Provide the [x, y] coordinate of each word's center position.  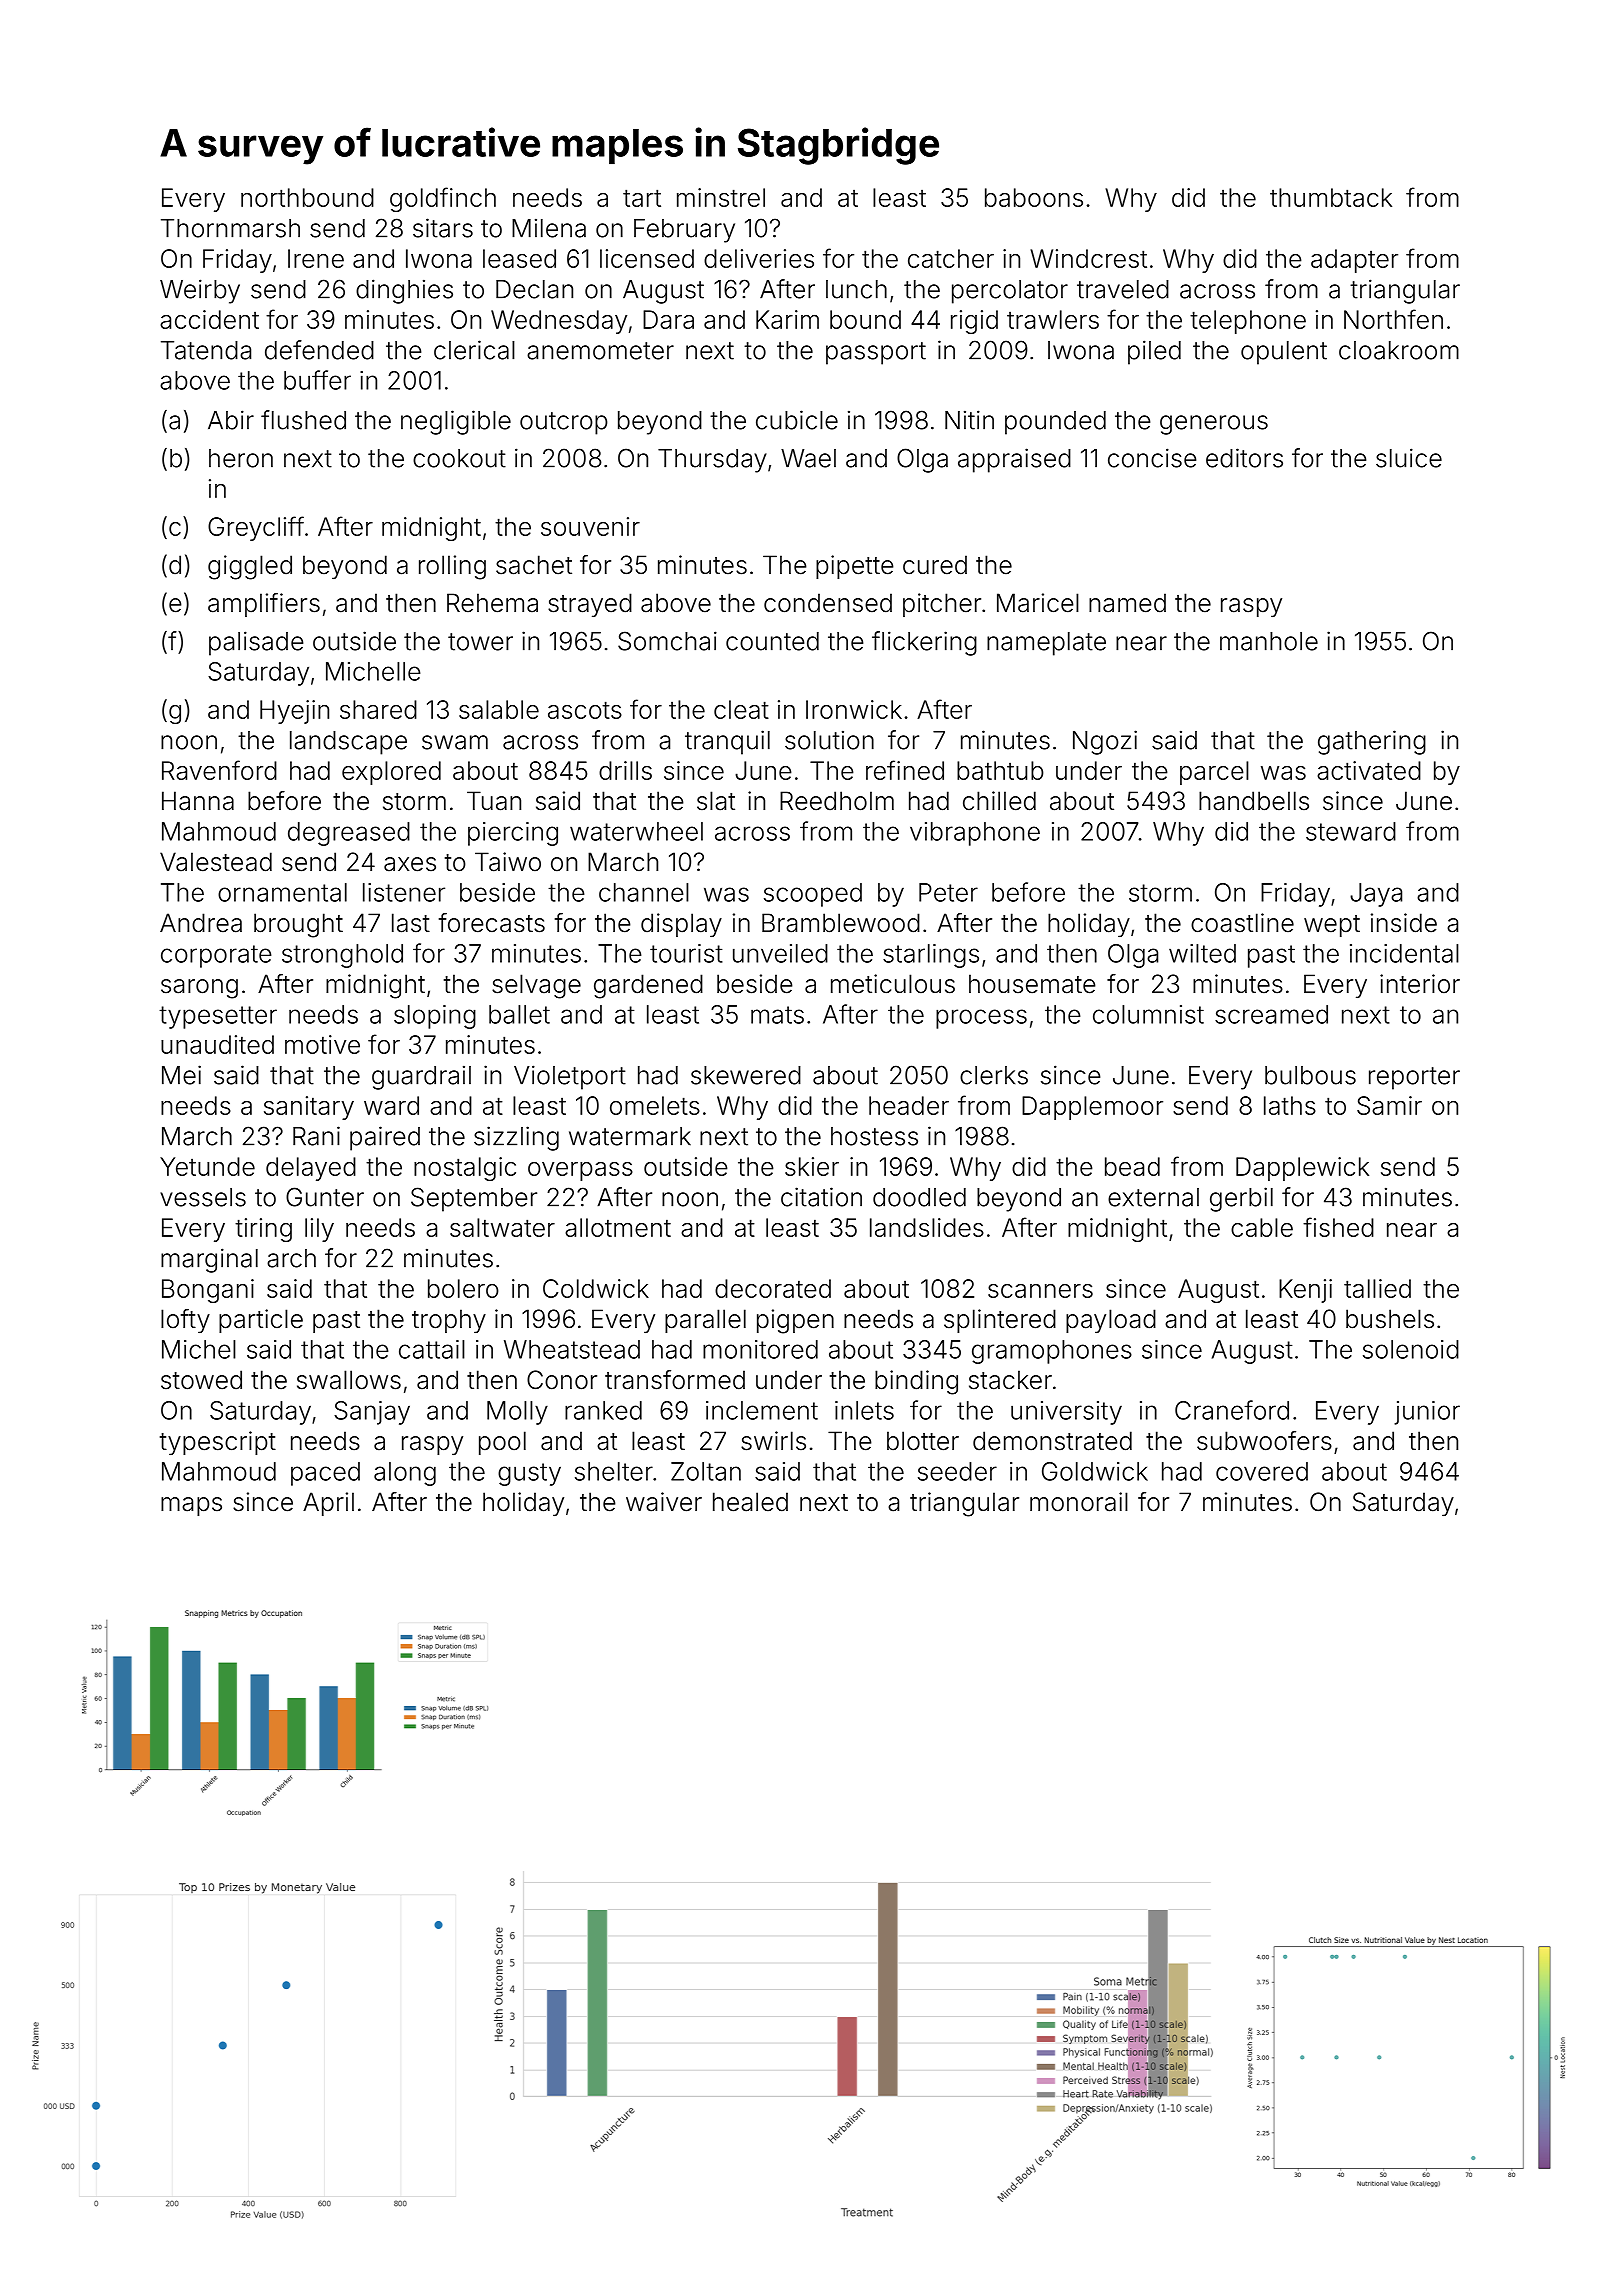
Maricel [1038, 603]
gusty [529, 1474]
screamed [1271, 1014]
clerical [474, 350]
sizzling [516, 1138]
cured [935, 565]
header [909, 1105]
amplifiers [264, 605]
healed [750, 1502]
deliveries [759, 258]
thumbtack [1331, 197]
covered [1262, 1471]
